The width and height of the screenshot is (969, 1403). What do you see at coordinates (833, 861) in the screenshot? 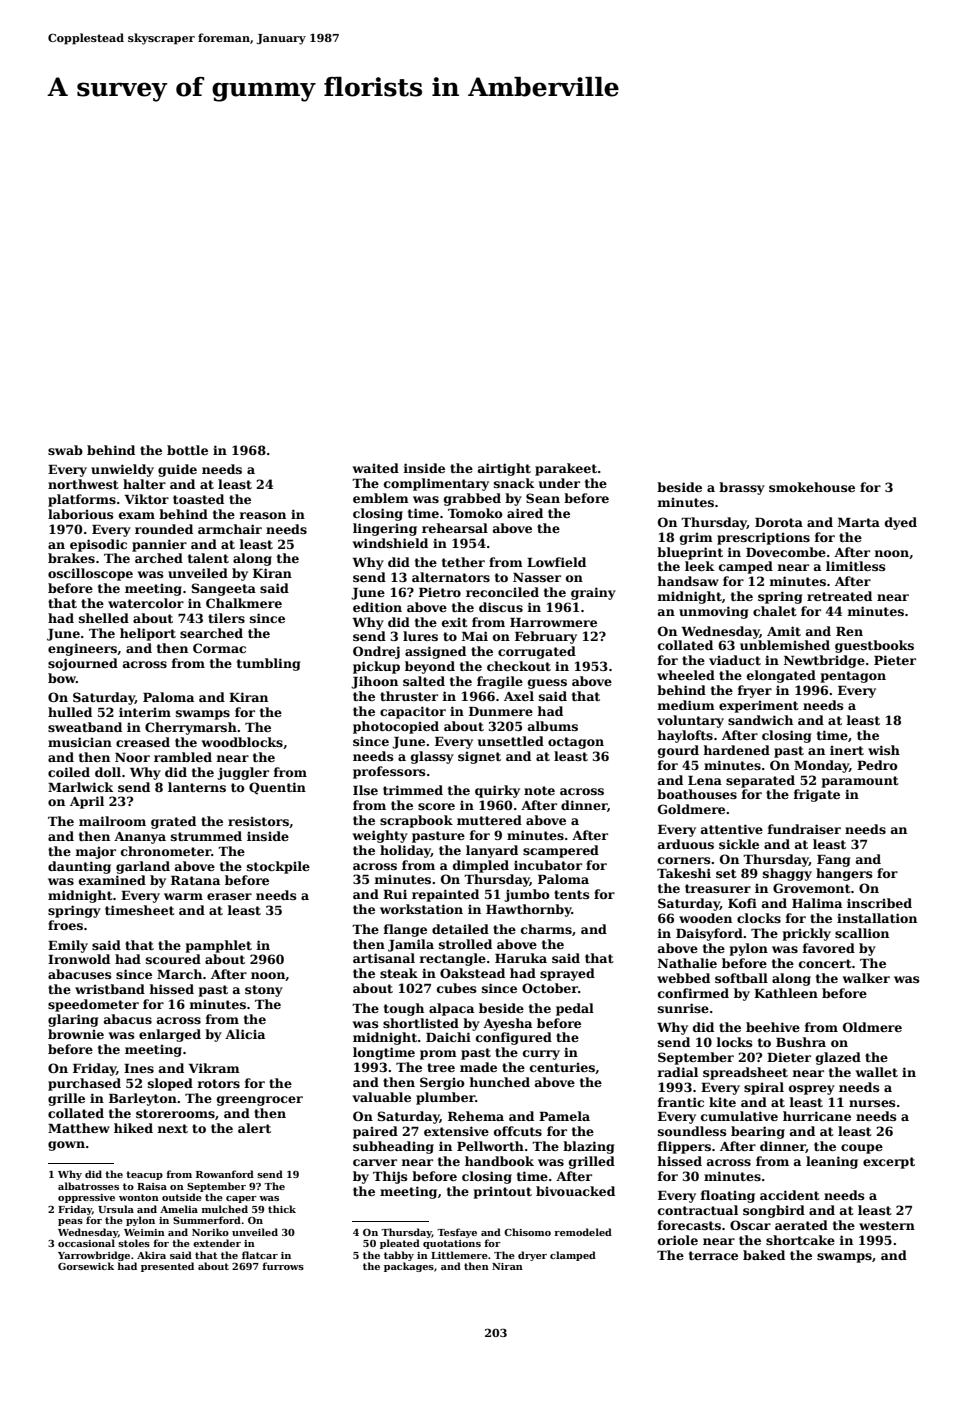
I see `Fang` at bounding box center [833, 861].
